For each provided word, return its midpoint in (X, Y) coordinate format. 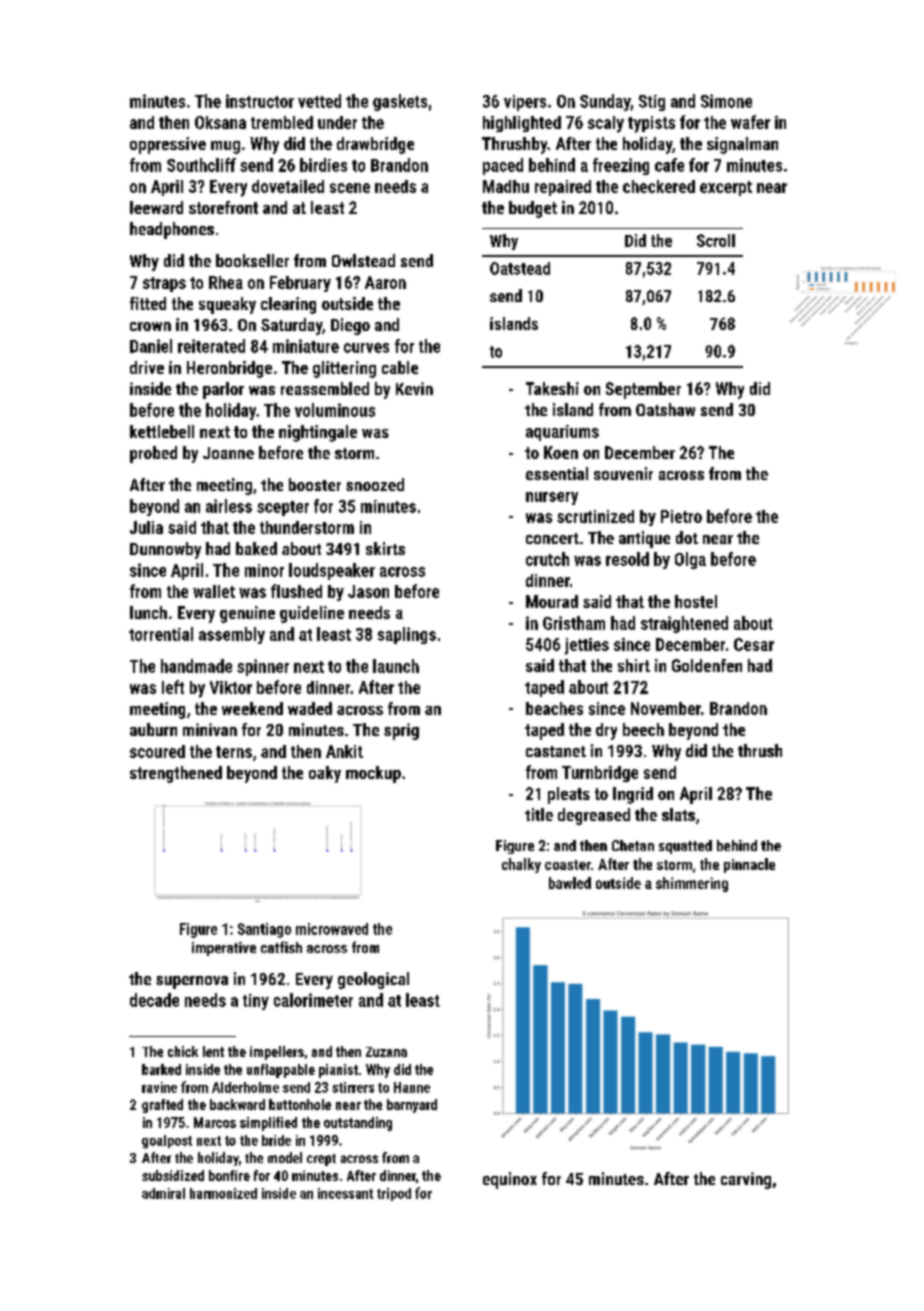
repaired (563, 188)
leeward (156, 207)
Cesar (754, 644)
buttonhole (300, 1104)
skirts (385, 548)
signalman (742, 145)
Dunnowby (165, 550)
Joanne (228, 453)
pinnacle (749, 865)
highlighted (522, 124)
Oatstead (520, 268)
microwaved (332, 929)
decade (154, 1000)
